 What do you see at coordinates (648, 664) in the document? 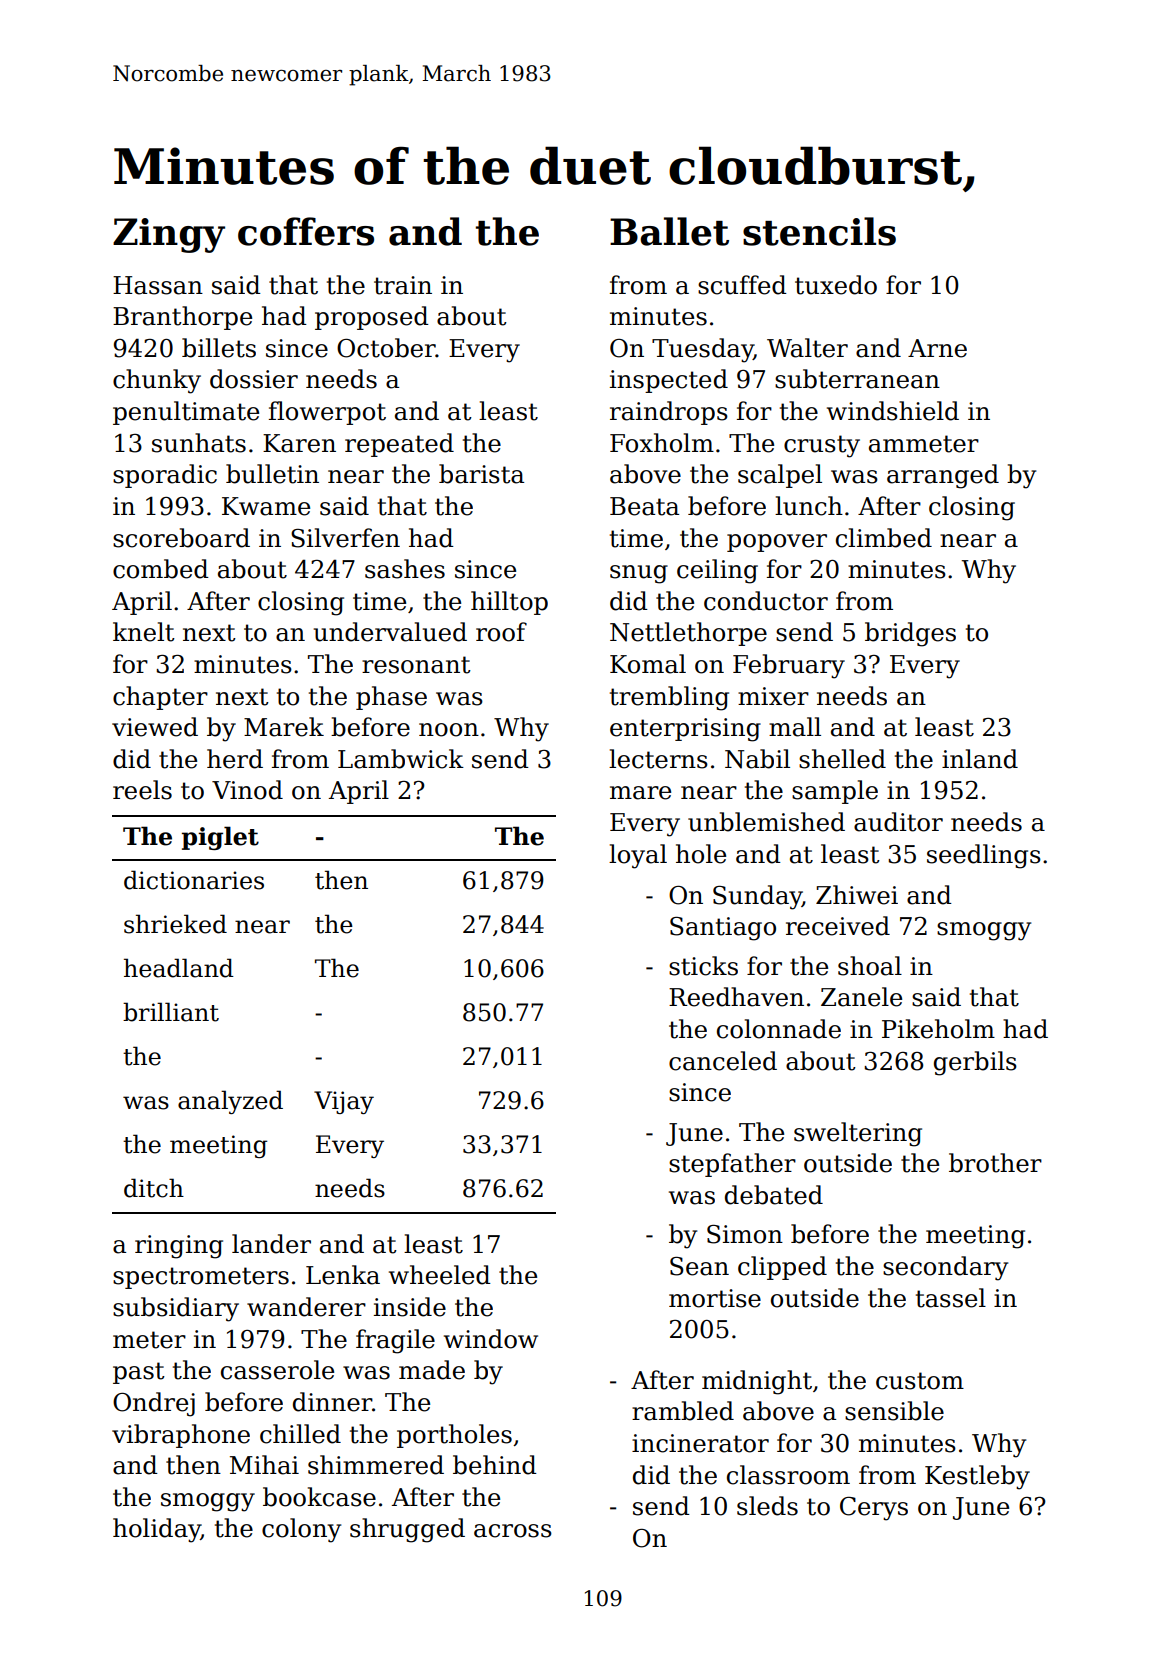
I see `Komal` at bounding box center [648, 664].
